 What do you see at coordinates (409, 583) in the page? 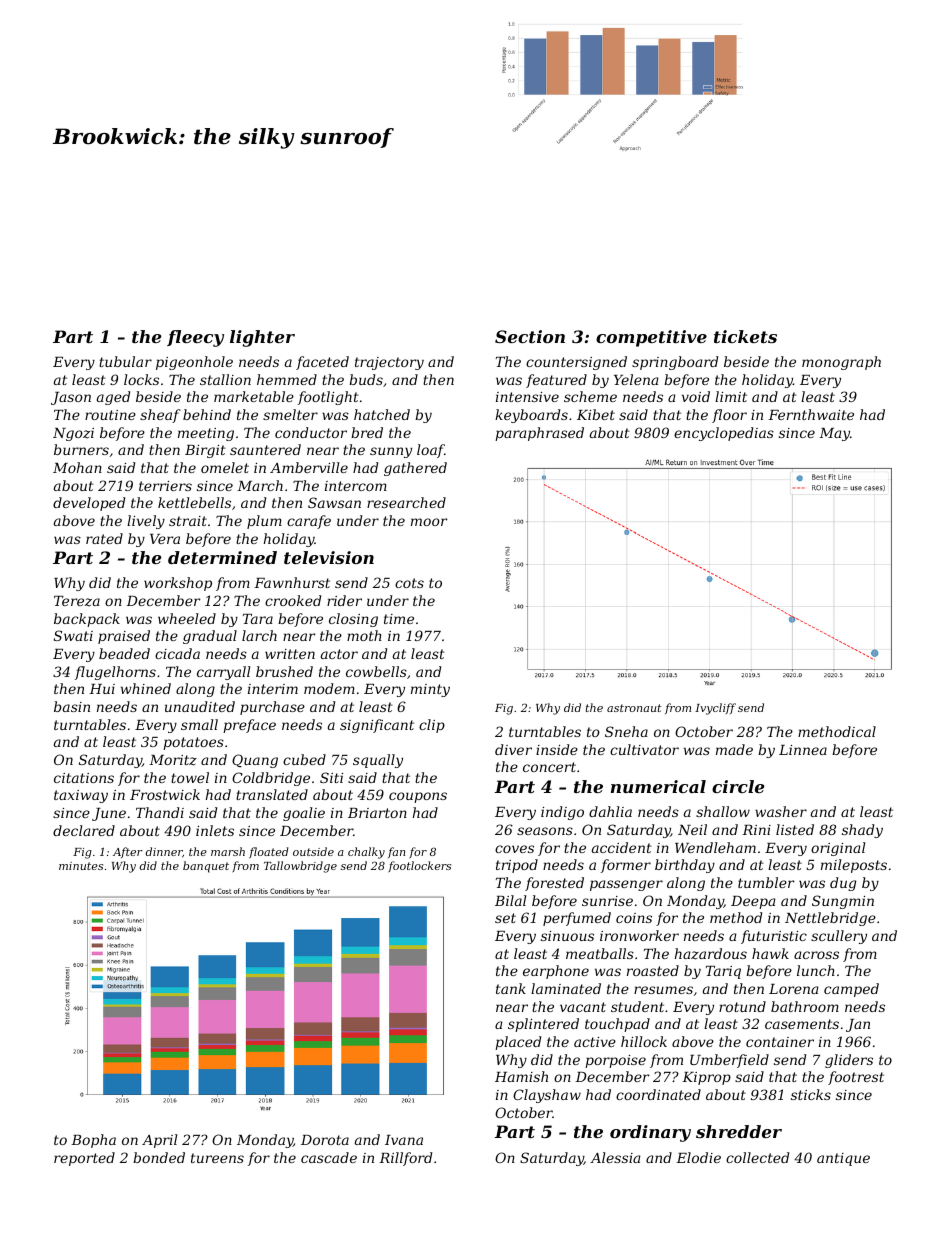
I see `cots` at bounding box center [409, 583].
